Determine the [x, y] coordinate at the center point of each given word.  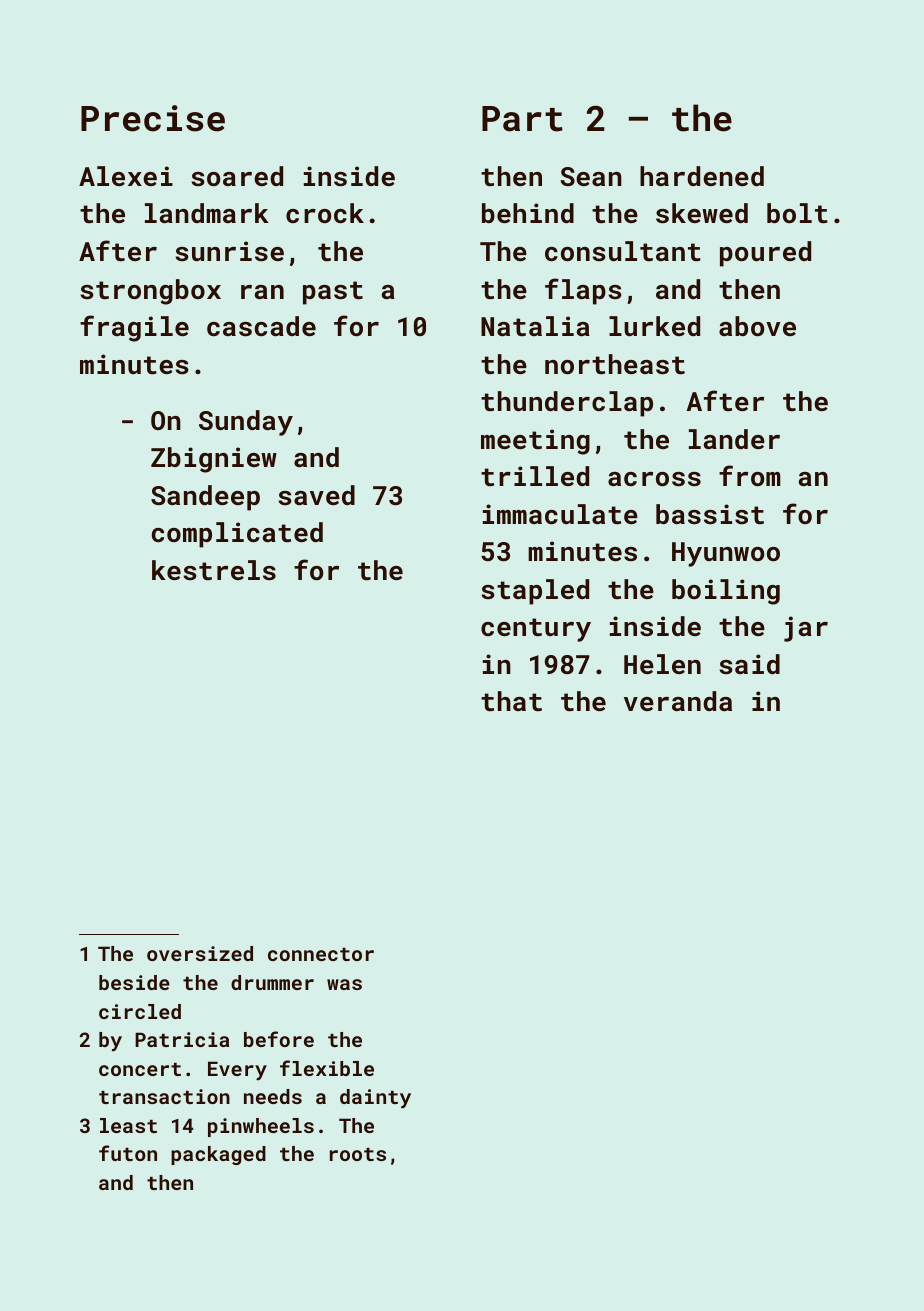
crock [325, 213]
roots [358, 1154]
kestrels [214, 570]
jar [806, 629]
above [757, 326]
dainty [375, 1099]
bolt [797, 213]
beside [134, 982]
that [511, 701]
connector [321, 954]
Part [522, 119]
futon [128, 1153]
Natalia [535, 326]
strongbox [150, 292]
